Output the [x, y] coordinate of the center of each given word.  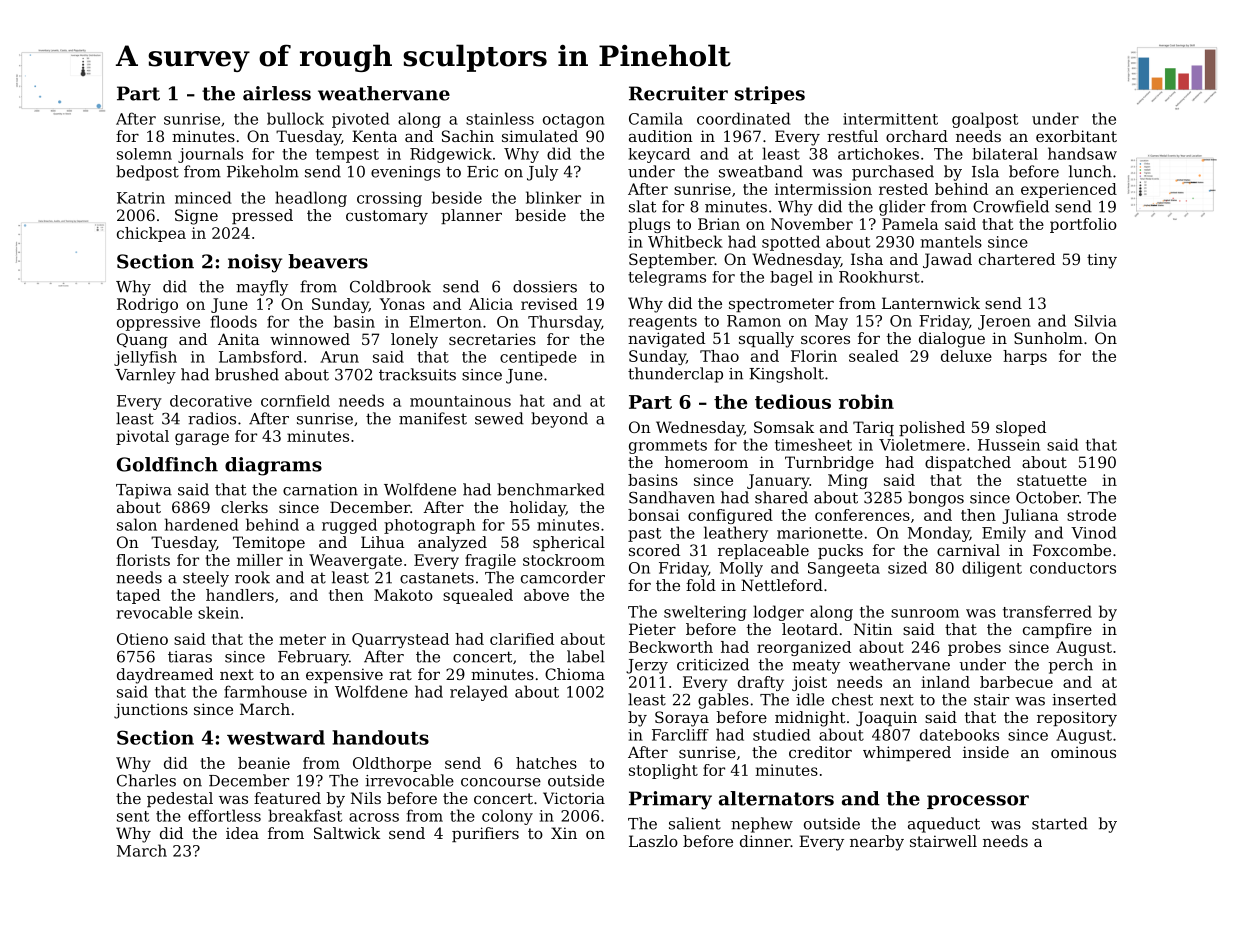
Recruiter [678, 93]
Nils [366, 798]
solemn [144, 154]
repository [1077, 719]
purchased [893, 173]
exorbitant [1076, 136]
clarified [522, 639]
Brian [719, 224]
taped [138, 596]
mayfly [262, 288]
